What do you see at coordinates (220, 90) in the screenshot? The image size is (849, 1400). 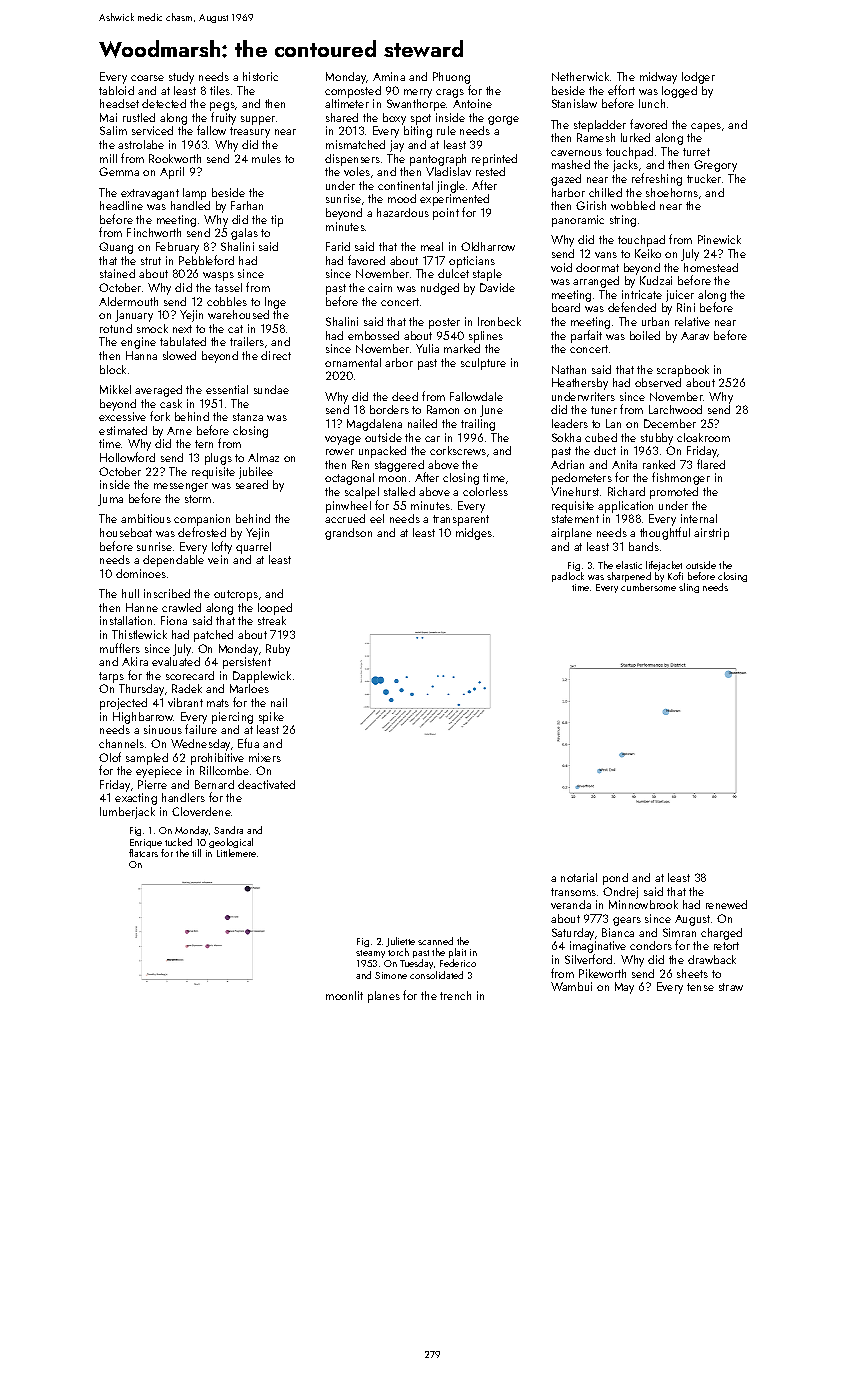 I see `tiles` at bounding box center [220, 90].
